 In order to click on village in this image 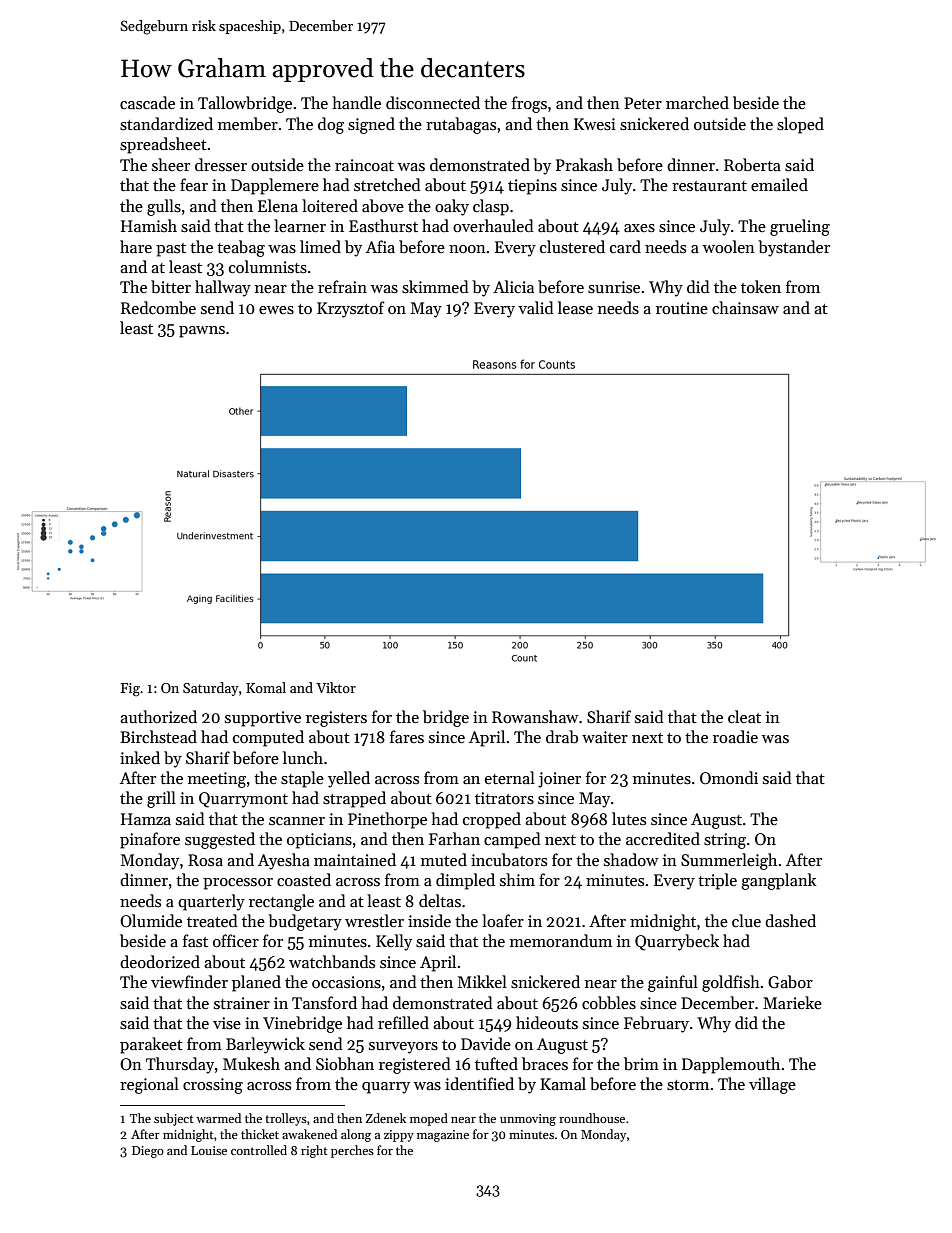, I will do `click(772, 1085)`.
